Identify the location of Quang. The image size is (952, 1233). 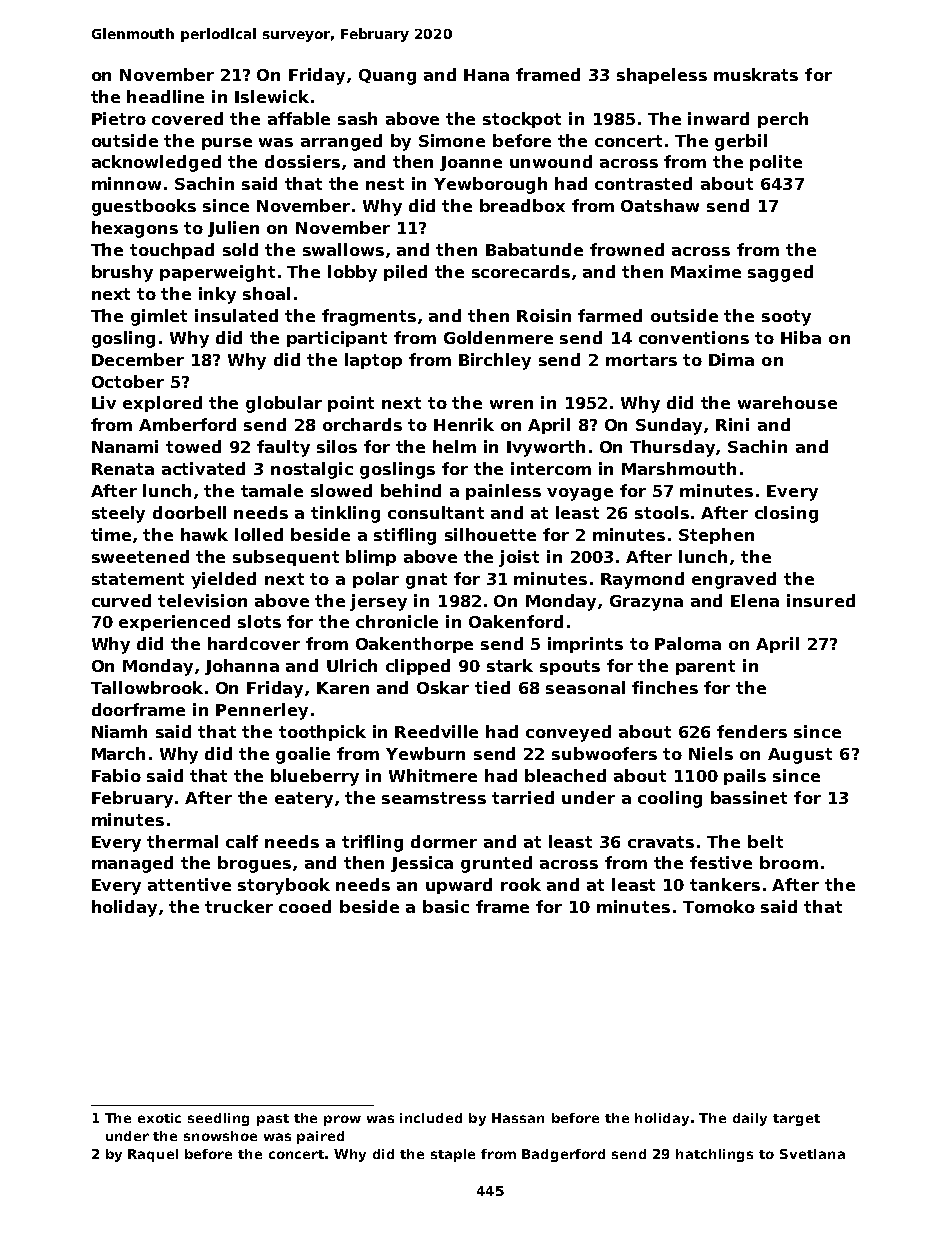
(387, 77).
